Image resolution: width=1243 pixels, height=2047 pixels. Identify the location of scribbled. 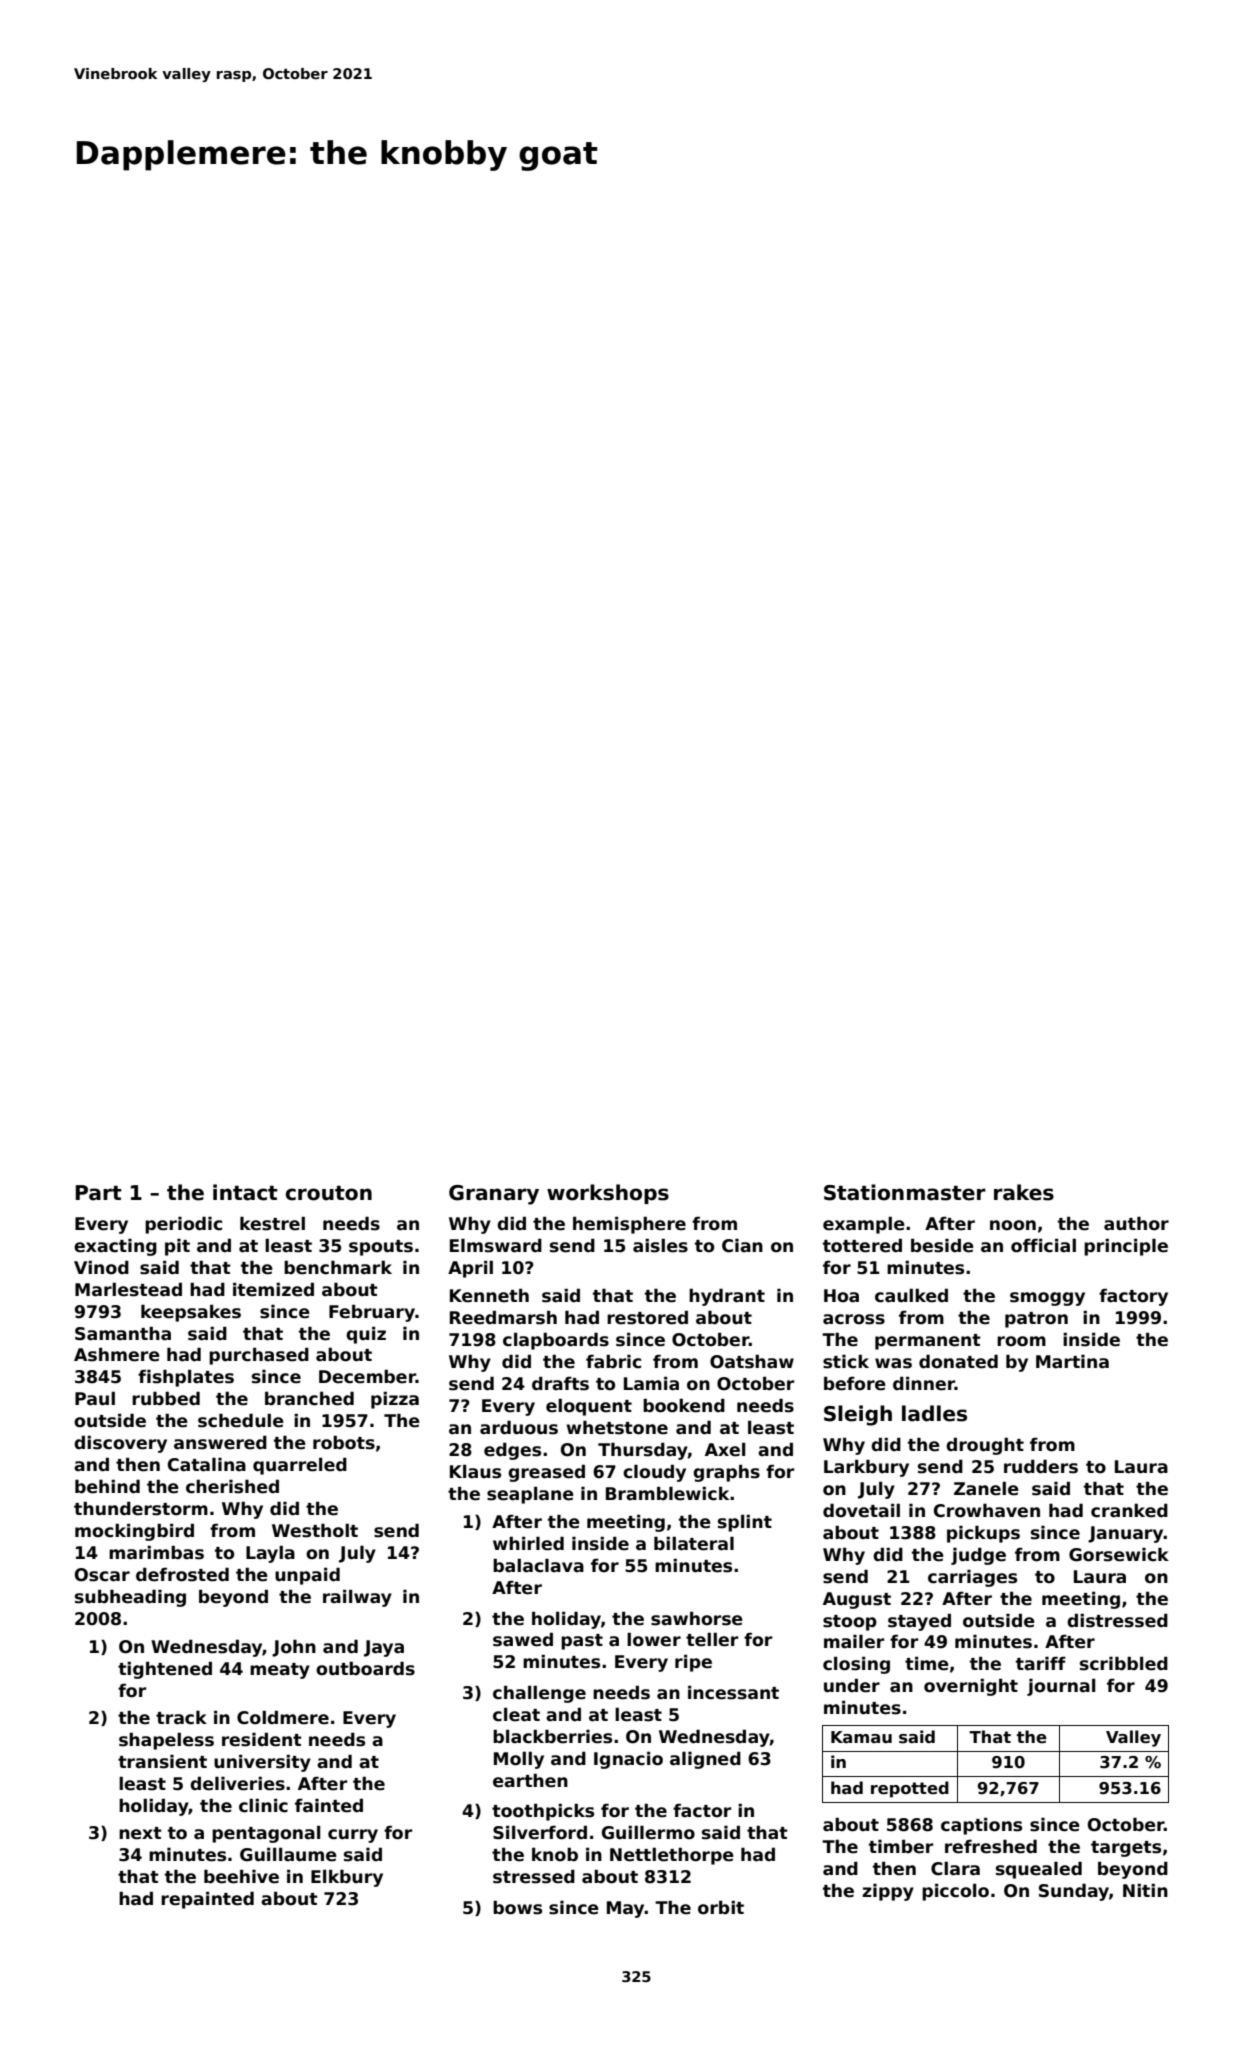
(1124, 1663).
